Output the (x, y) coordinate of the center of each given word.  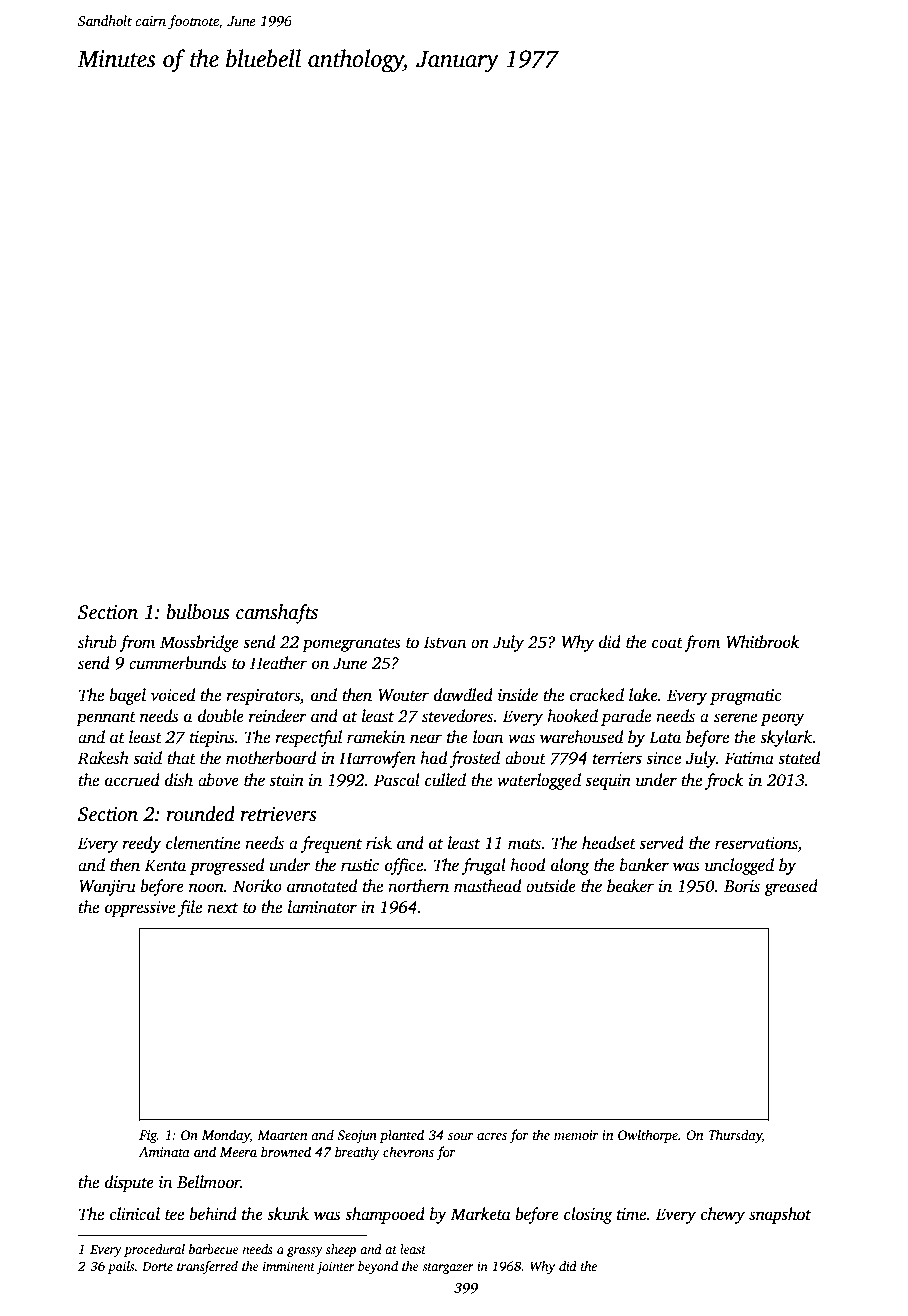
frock (724, 781)
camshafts (277, 614)
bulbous (198, 612)
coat (667, 643)
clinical (135, 1214)
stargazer (448, 1268)
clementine (203, 843)
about (525, 758)
